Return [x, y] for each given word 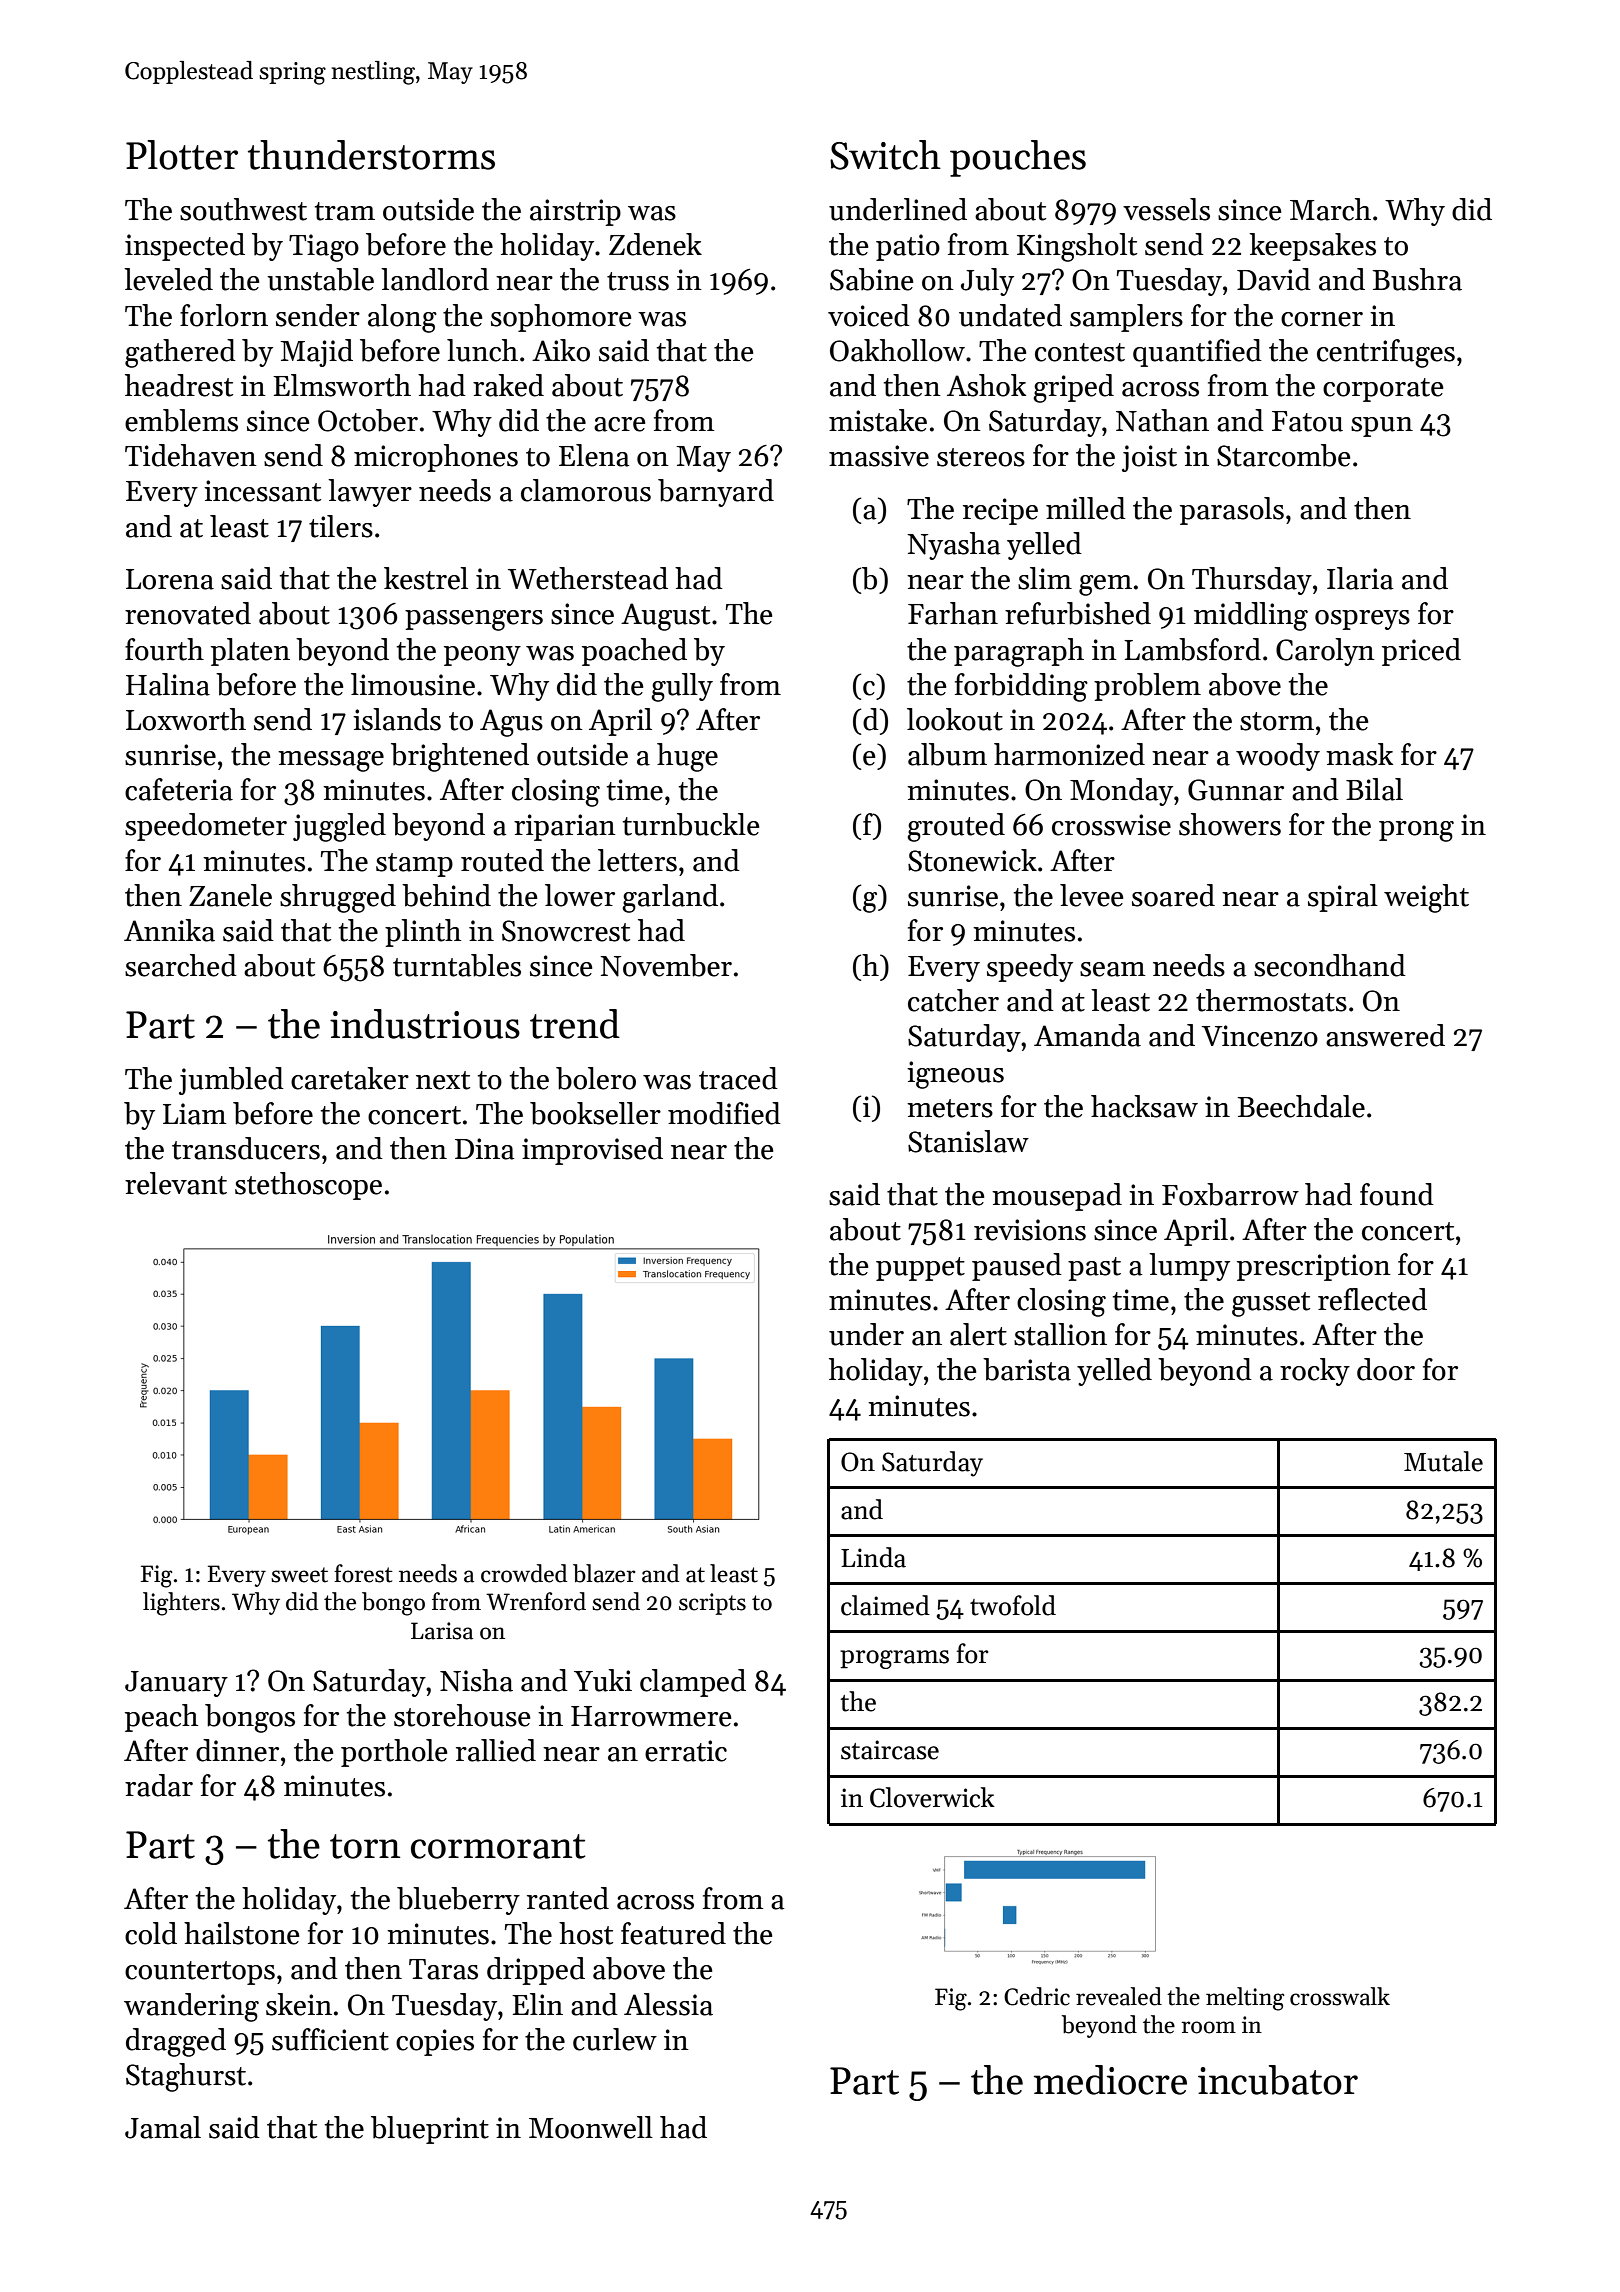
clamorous [586, 490]
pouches [1018, 158]
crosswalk [1340, 1996]
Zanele [230, 895]
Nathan [1162, 420]
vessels [1166, 209]
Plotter [182, 155]
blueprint [430, 2130]
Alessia [668, 2004]
